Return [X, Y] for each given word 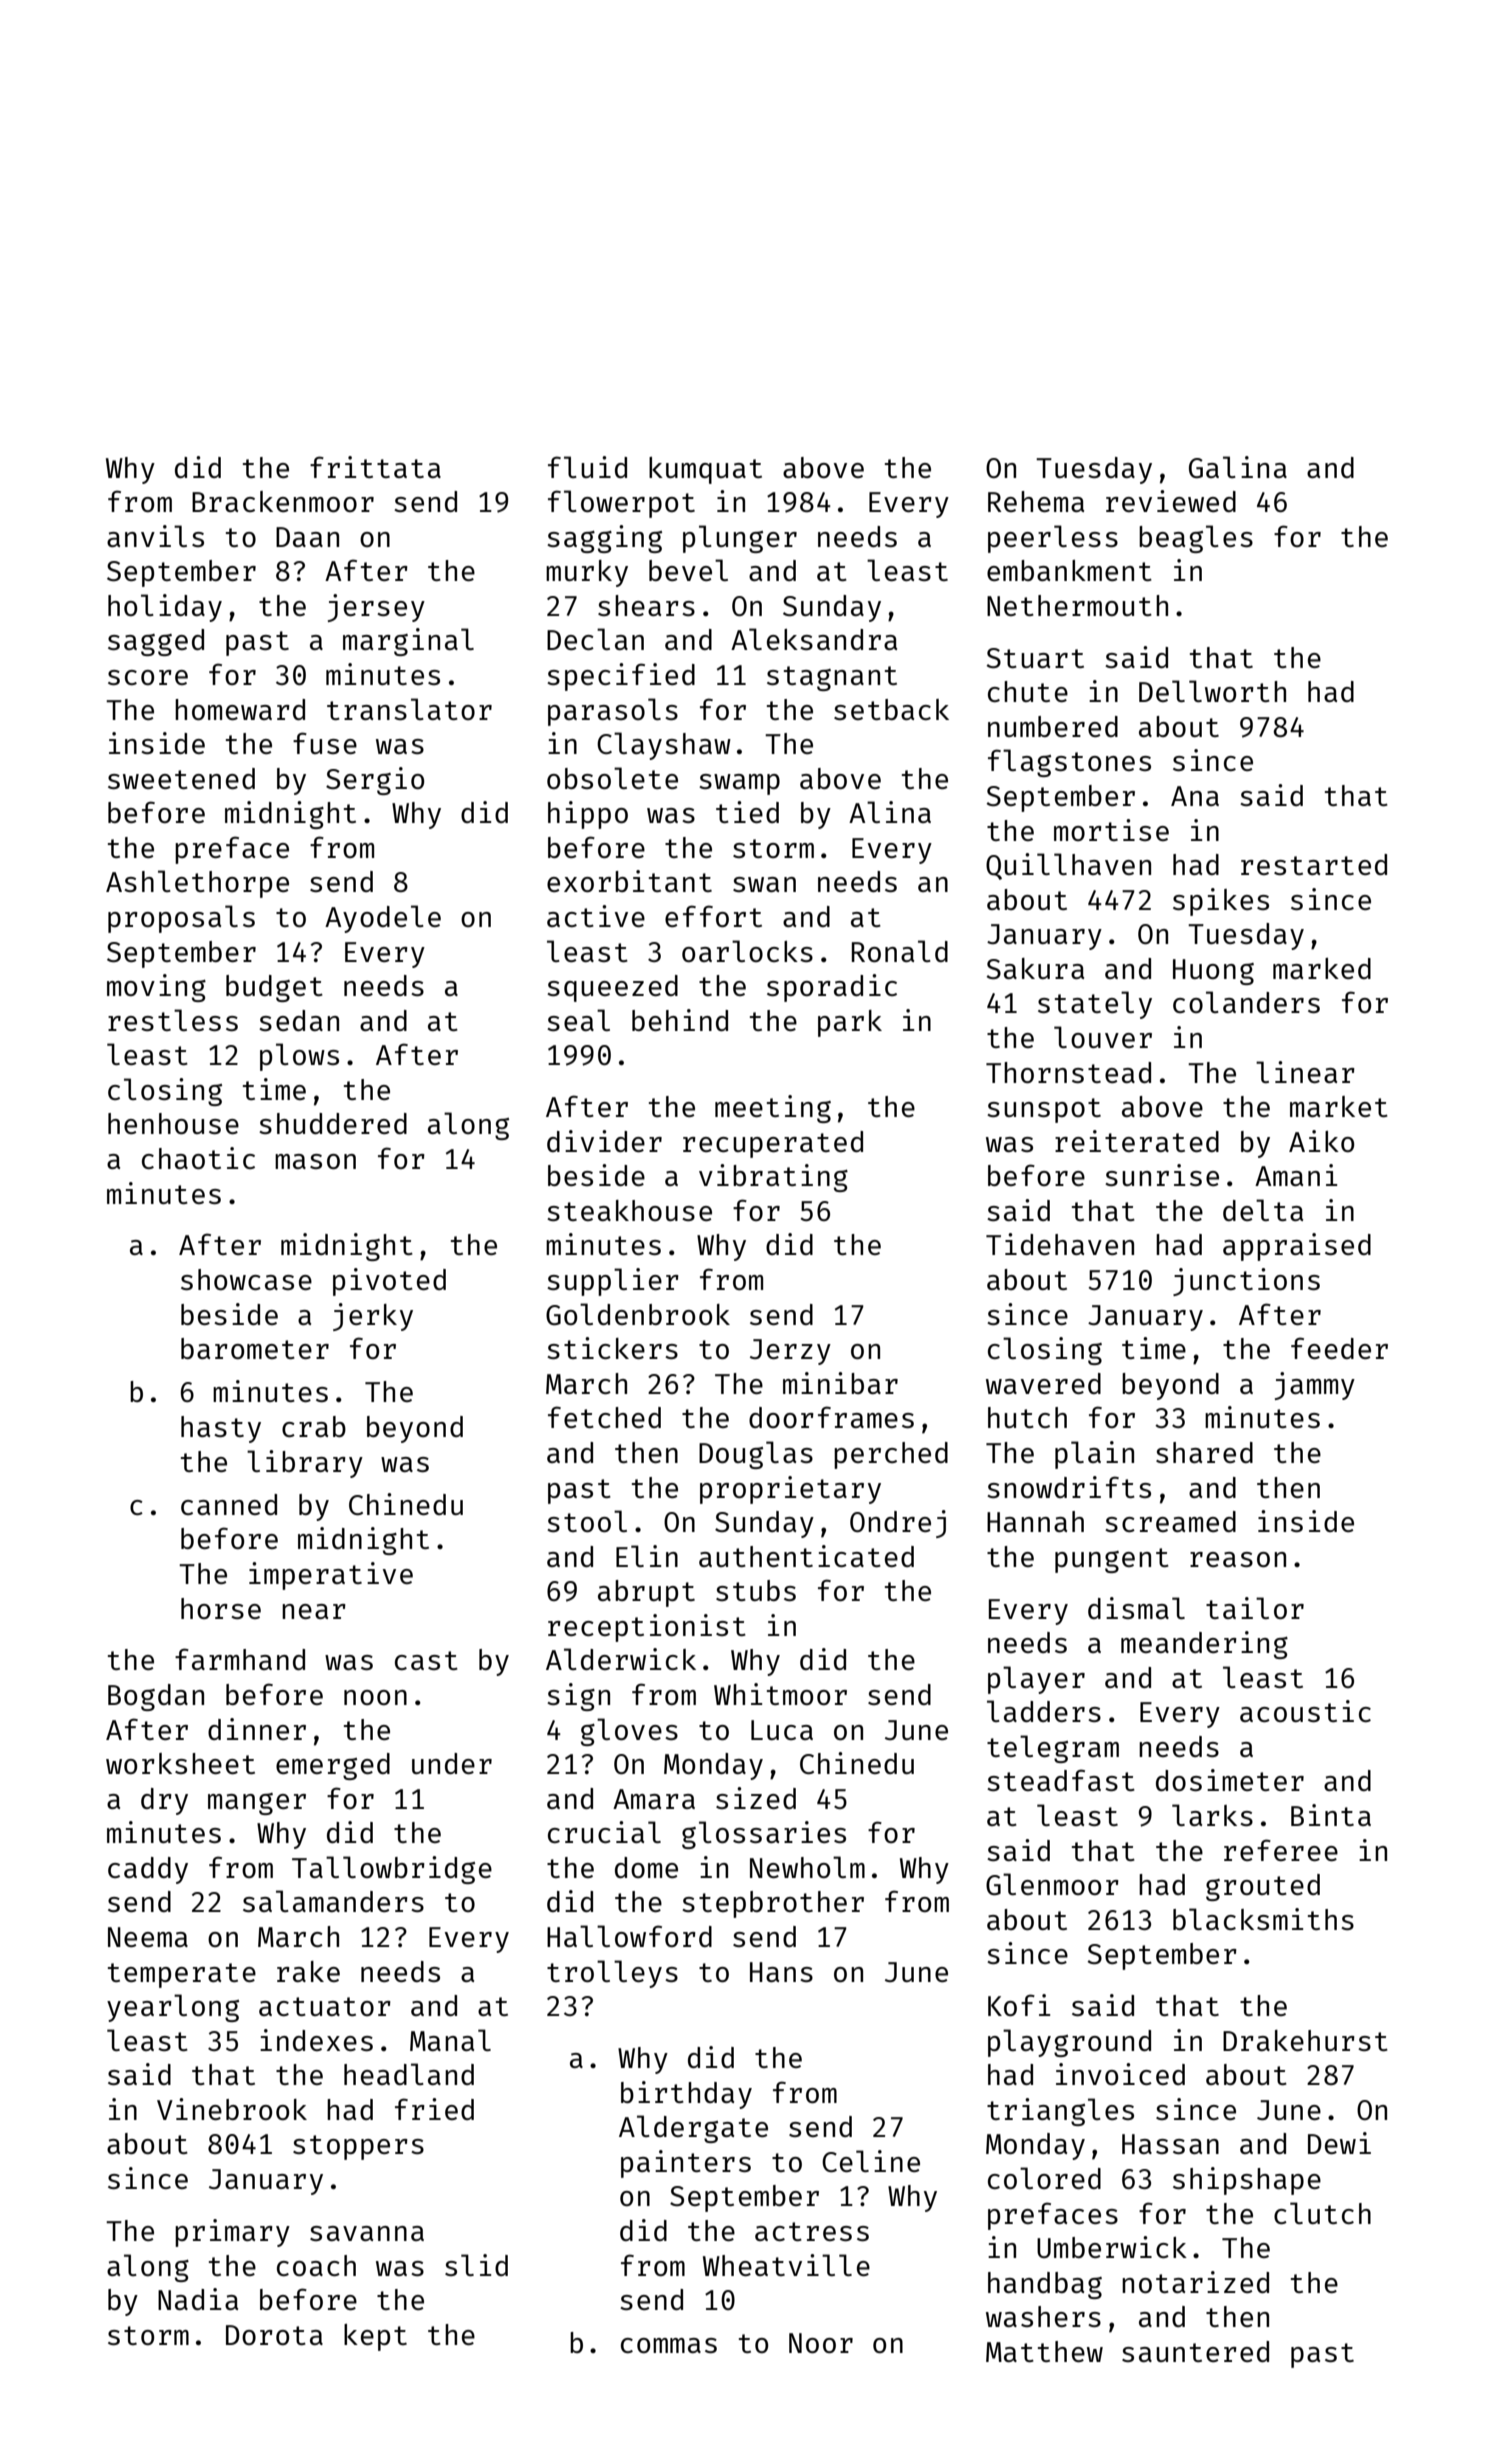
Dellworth [1212, 691]
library [305, 1464]
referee [1281, 1850]
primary [232, 2233]
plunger [740, 539]
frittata [375, 467]
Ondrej [898, 1524]
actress [812, 2231]
